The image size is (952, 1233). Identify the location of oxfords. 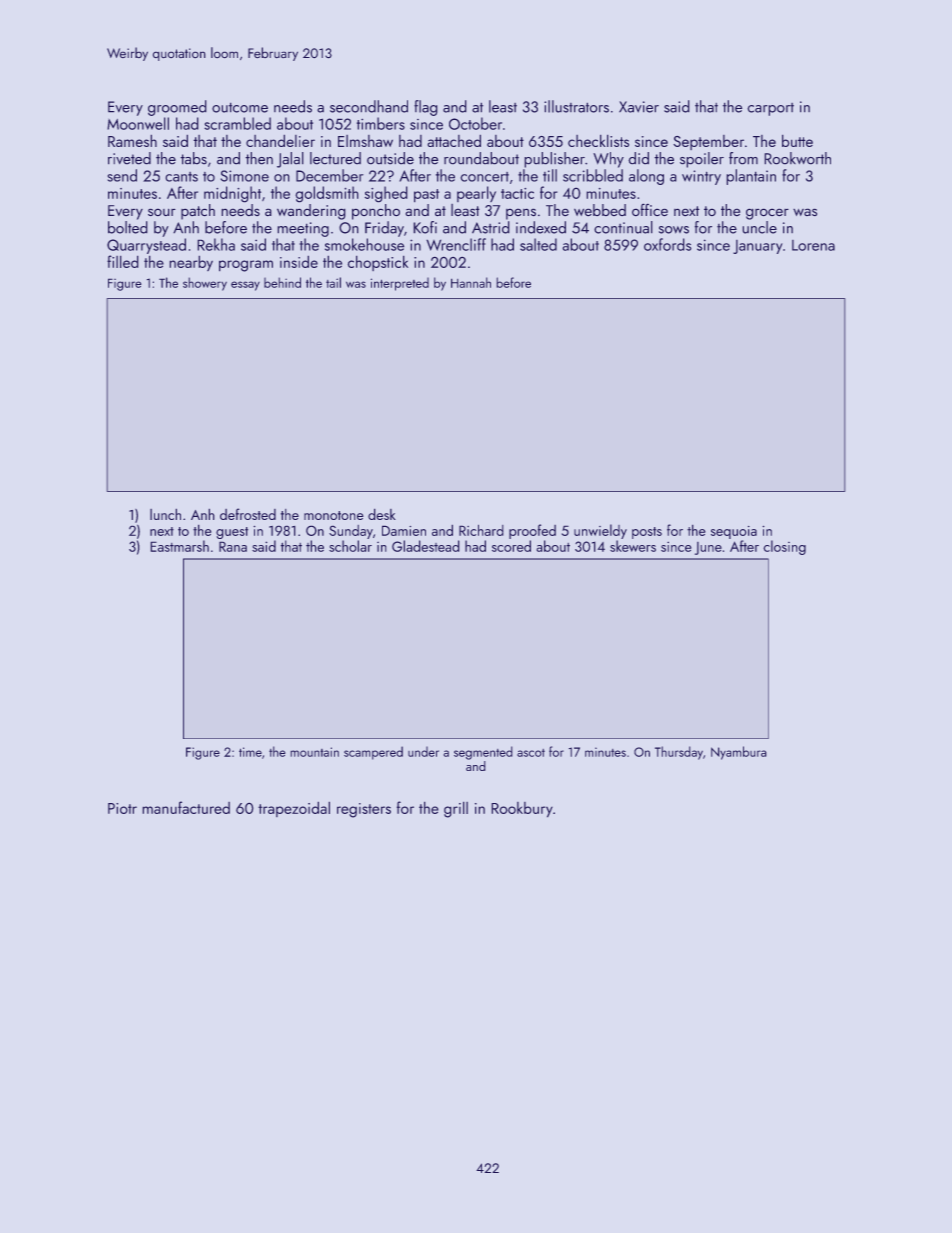
(668, 244).
